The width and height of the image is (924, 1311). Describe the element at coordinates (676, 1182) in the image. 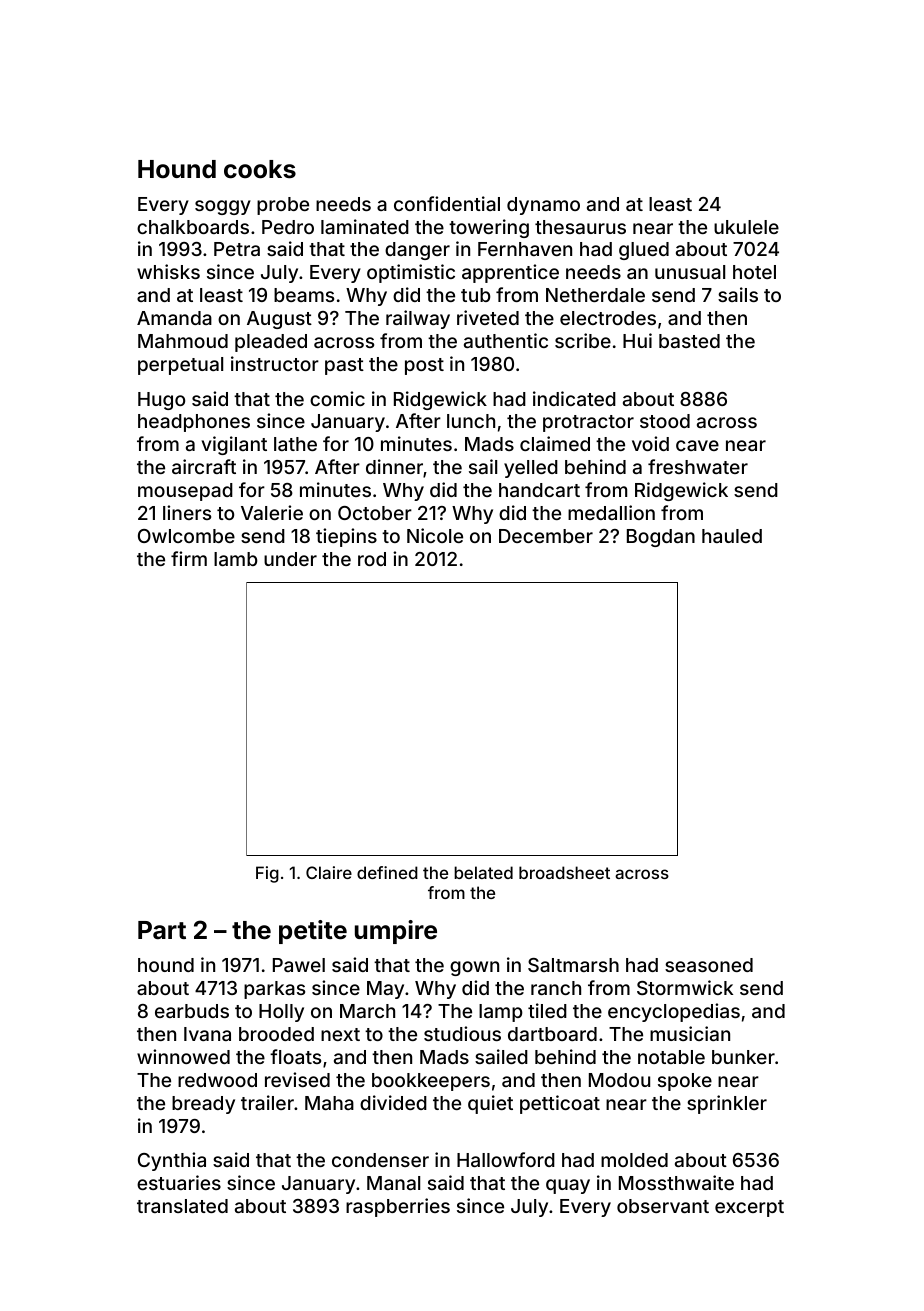

I see `Mossthwaite` at that location.
